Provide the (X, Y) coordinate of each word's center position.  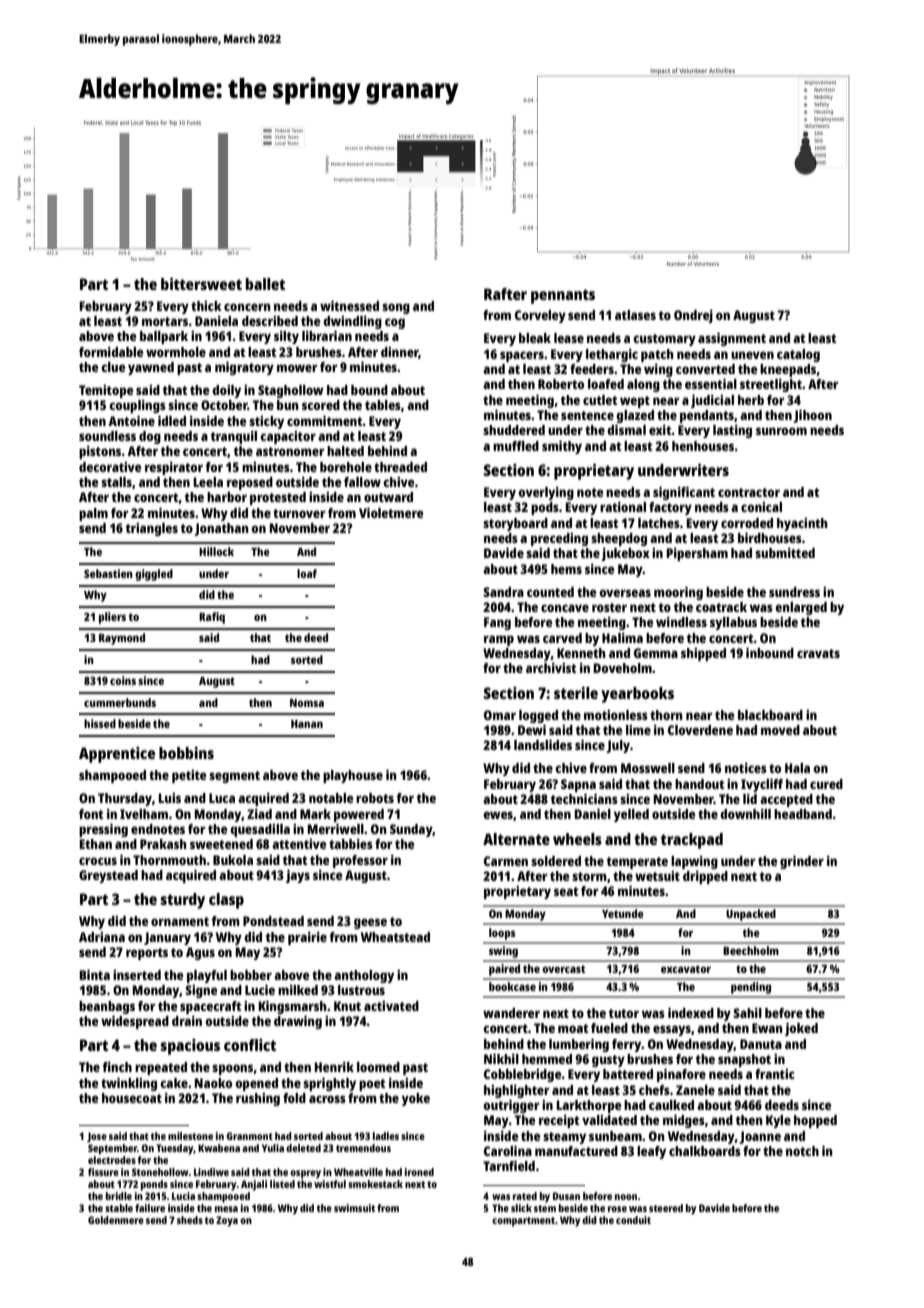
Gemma (656, 653)
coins (123, 680)
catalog (798, 355)
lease (569, 338)
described (270, 321)
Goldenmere (116, 1220)
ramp (499, 640)
